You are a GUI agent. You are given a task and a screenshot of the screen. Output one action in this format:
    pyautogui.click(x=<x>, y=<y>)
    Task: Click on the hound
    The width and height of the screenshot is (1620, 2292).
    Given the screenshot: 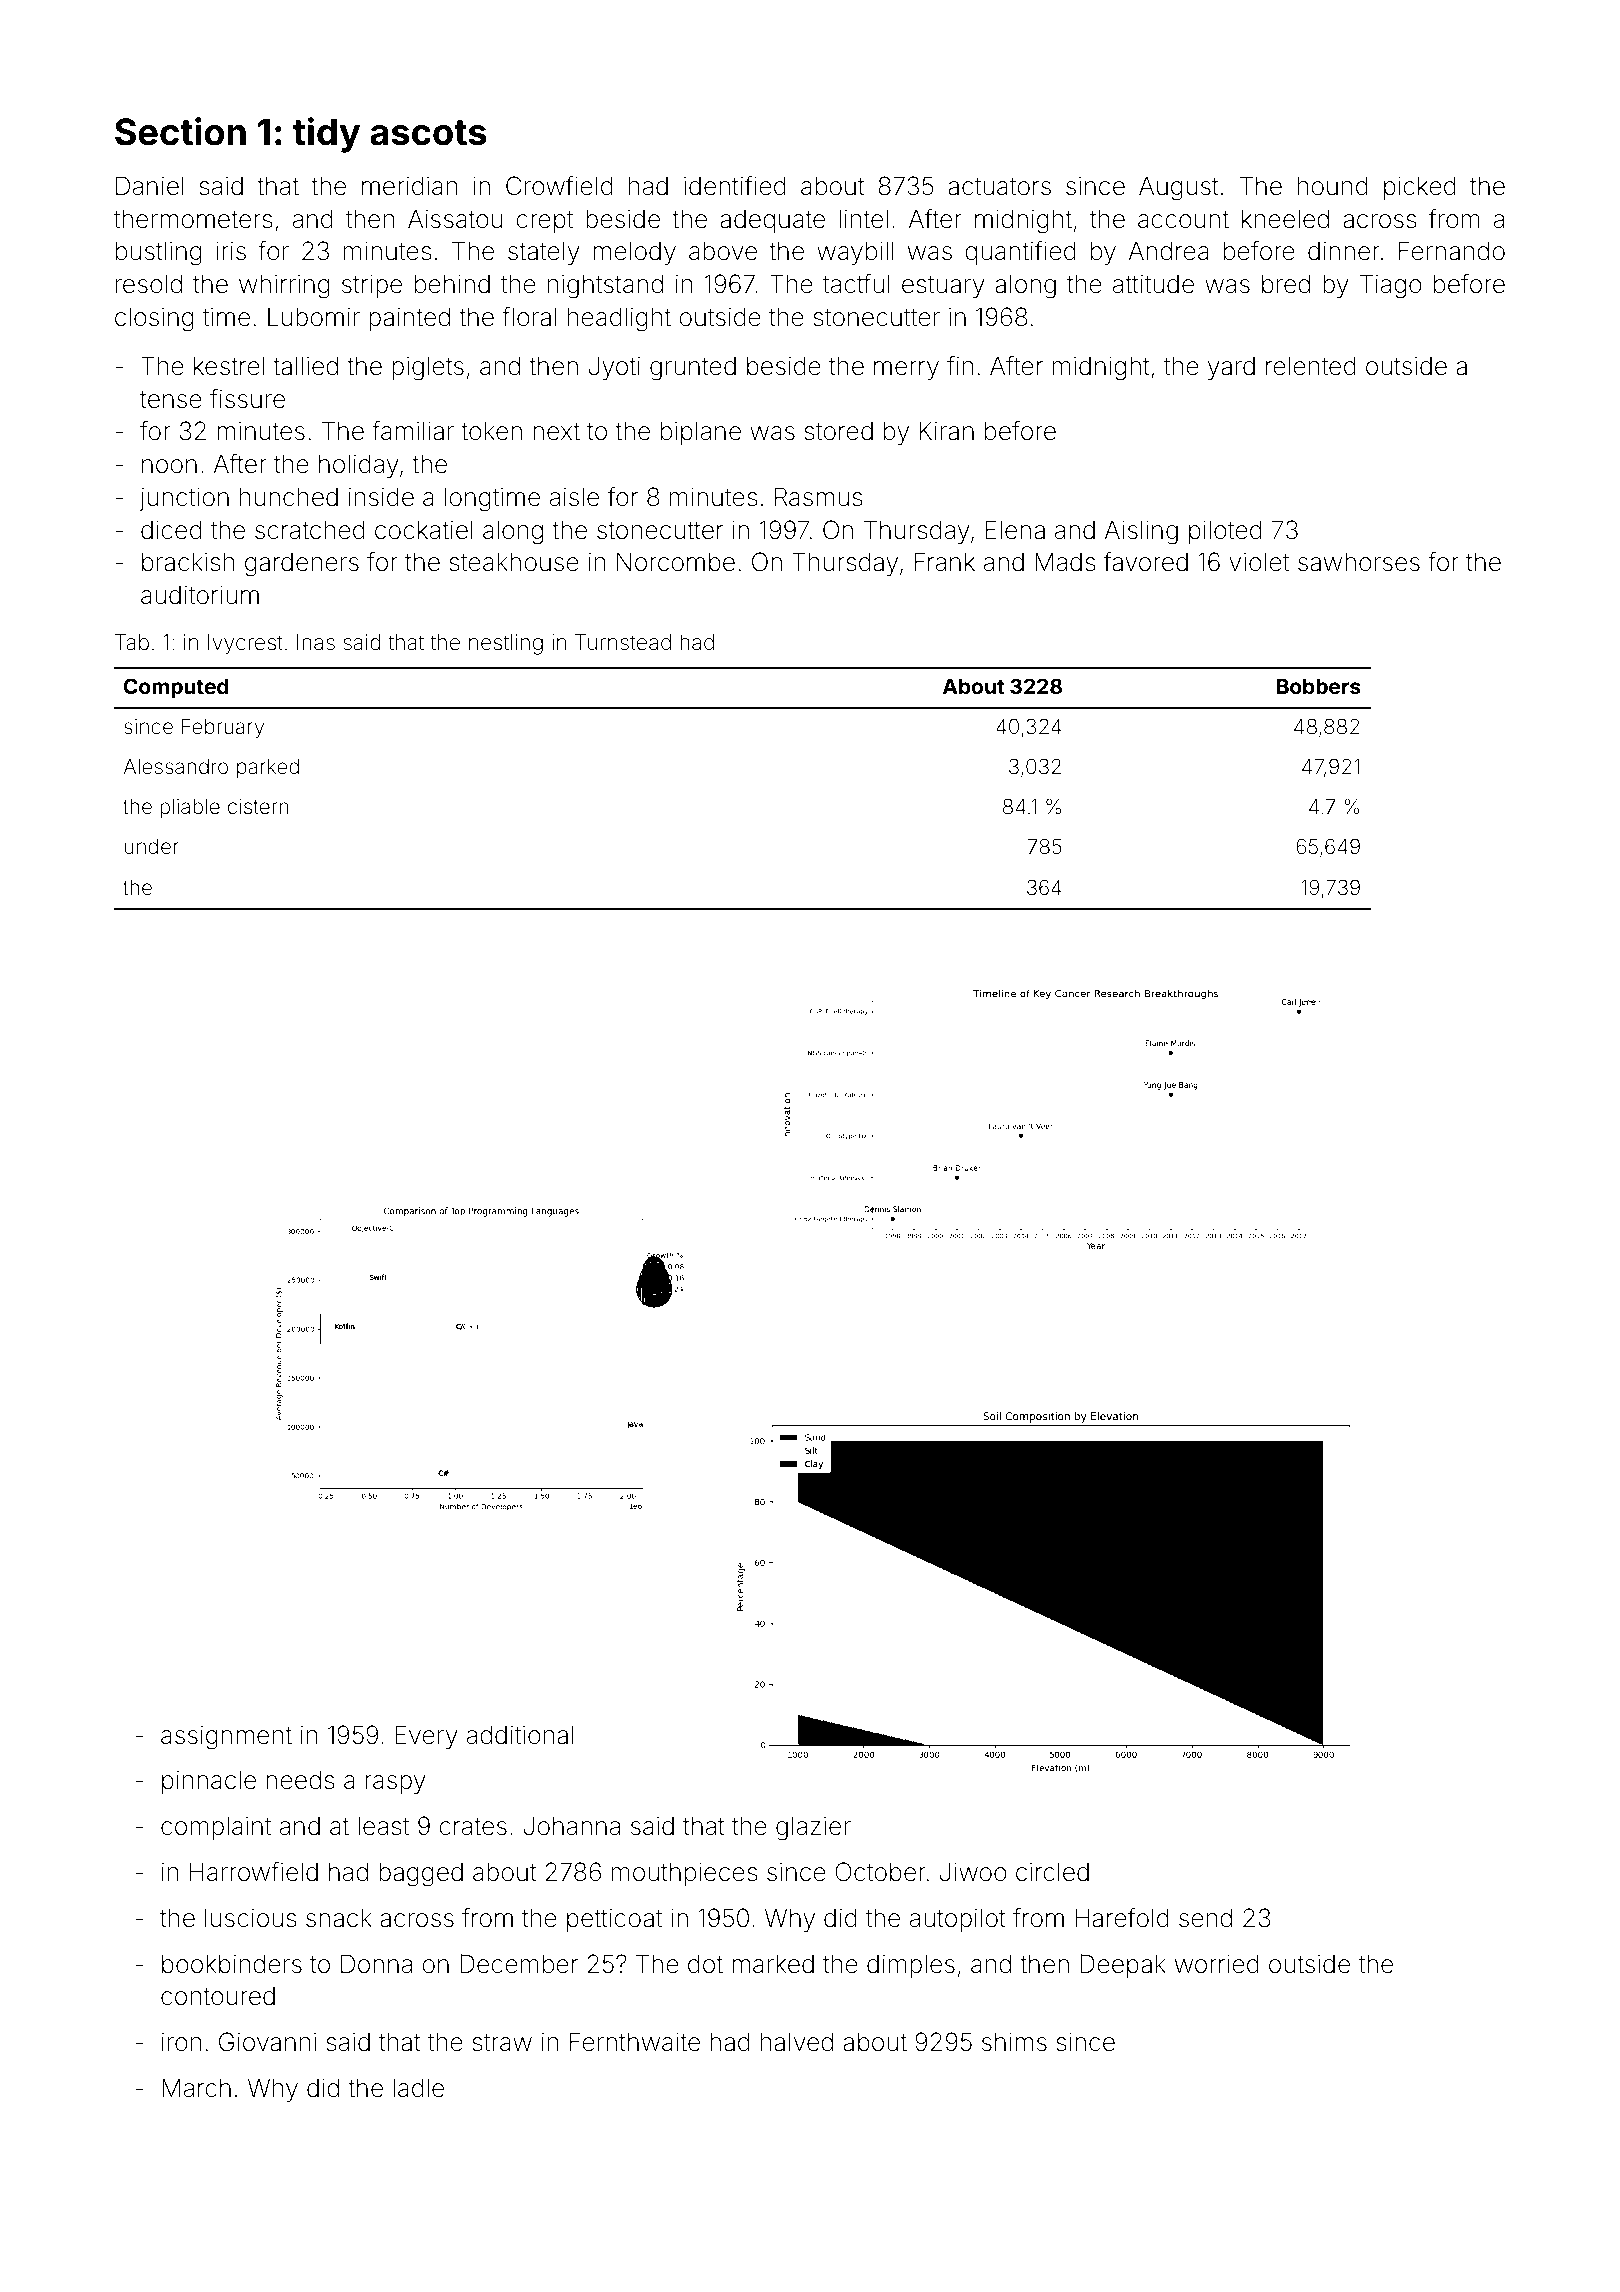 What is the action you would take?
    pyautogui.click(x=1333, y=186)
